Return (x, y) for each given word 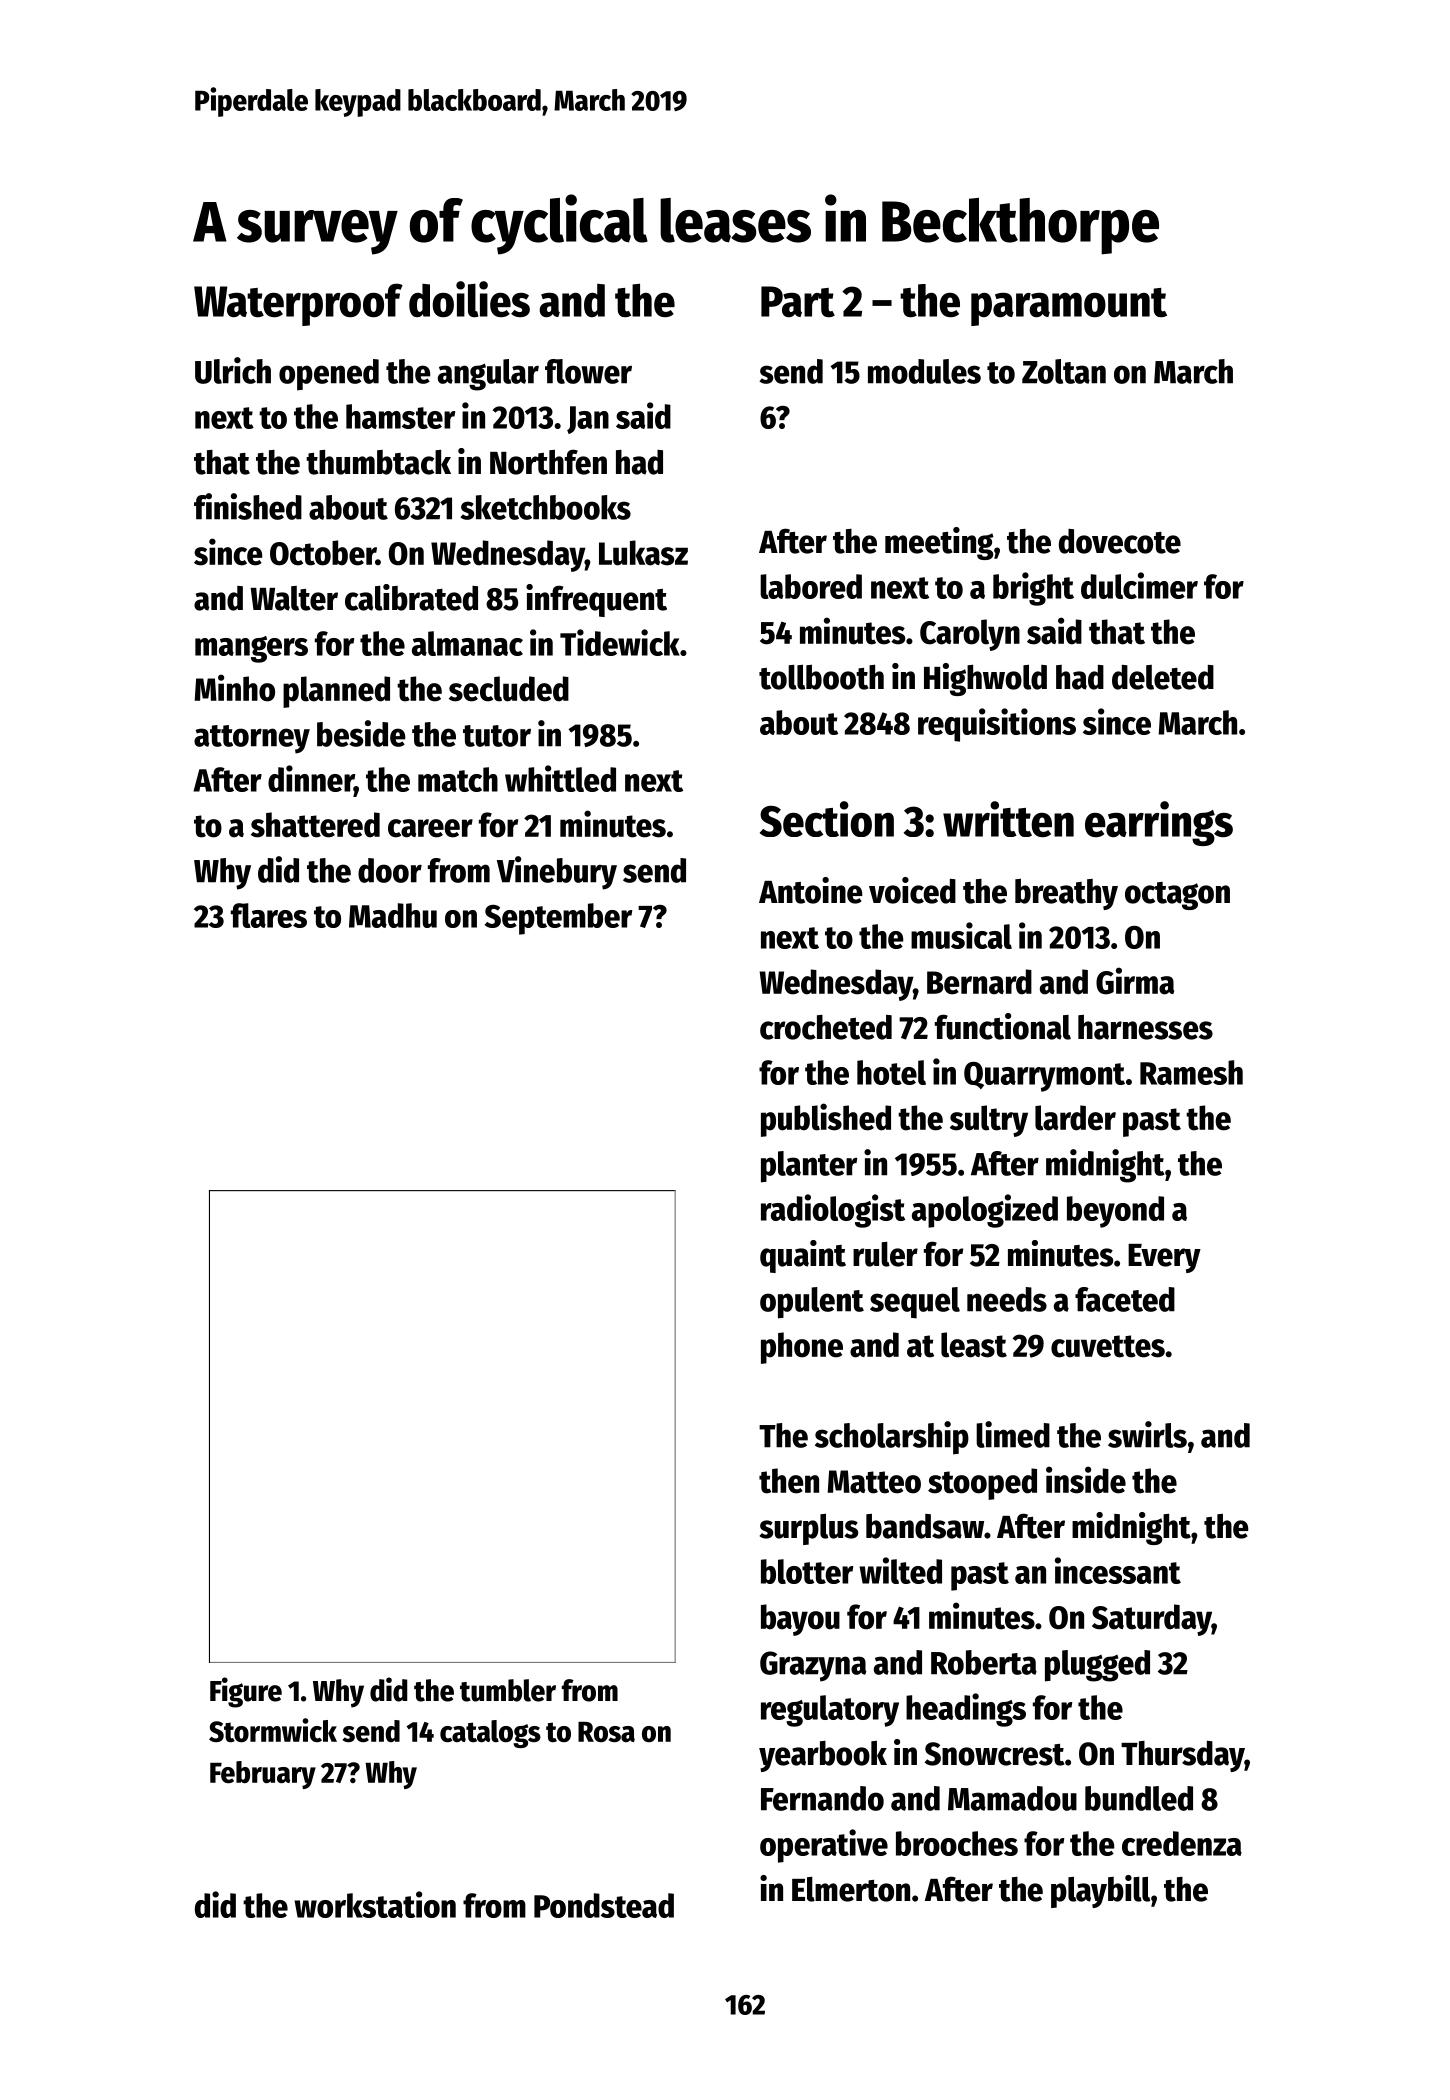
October (323, 553)
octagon (1177, 896)
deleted (1163, 677)
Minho (235, 688)
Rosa (606, 1732)
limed (1013, 1434)
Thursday (1183, 1756)
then (789, 1481)
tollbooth (821, 677)
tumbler (508, 1690)
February (263, 1775)
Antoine (811, 890)
